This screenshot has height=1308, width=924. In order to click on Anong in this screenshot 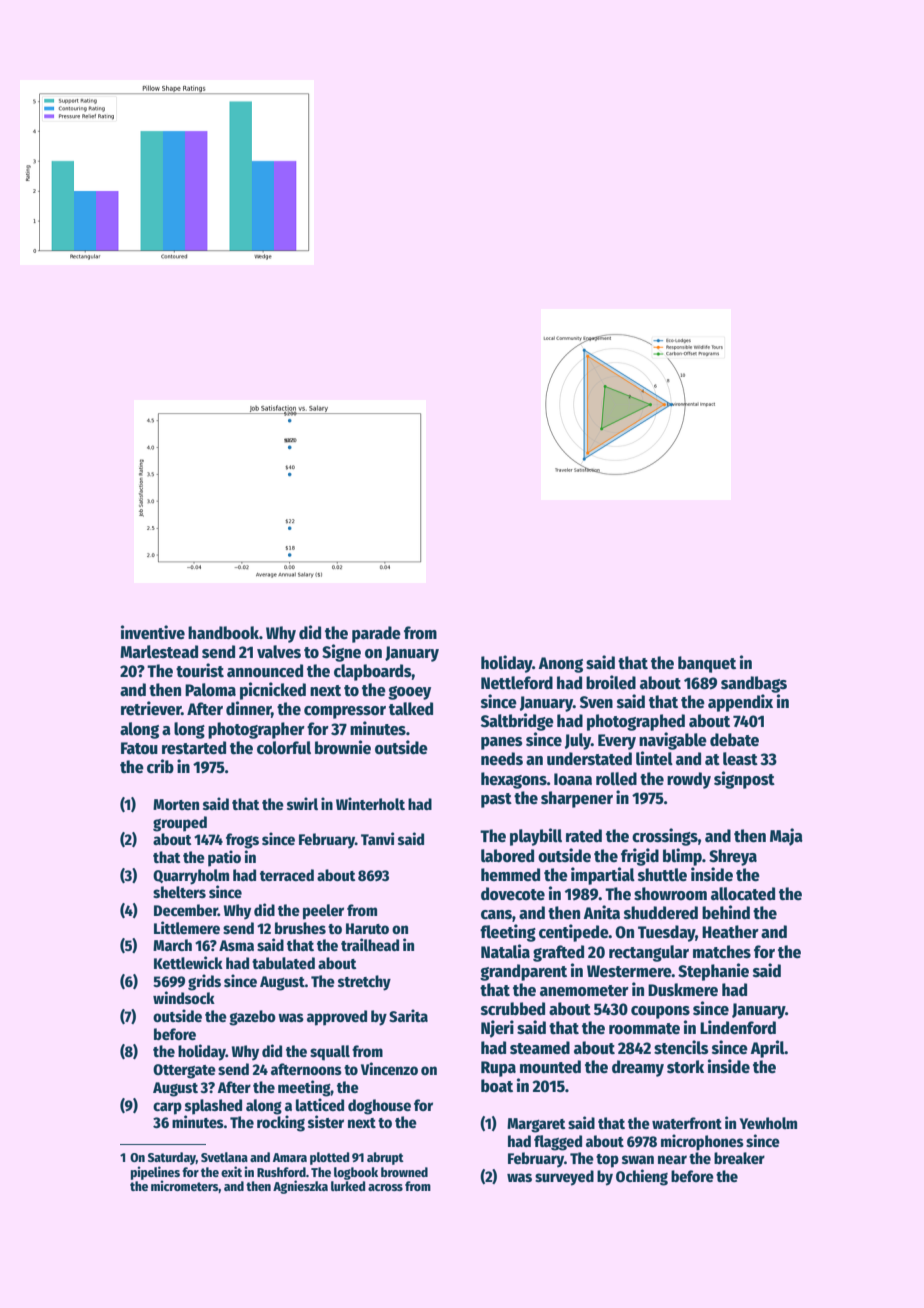, I will do `click(560, 665)`.
